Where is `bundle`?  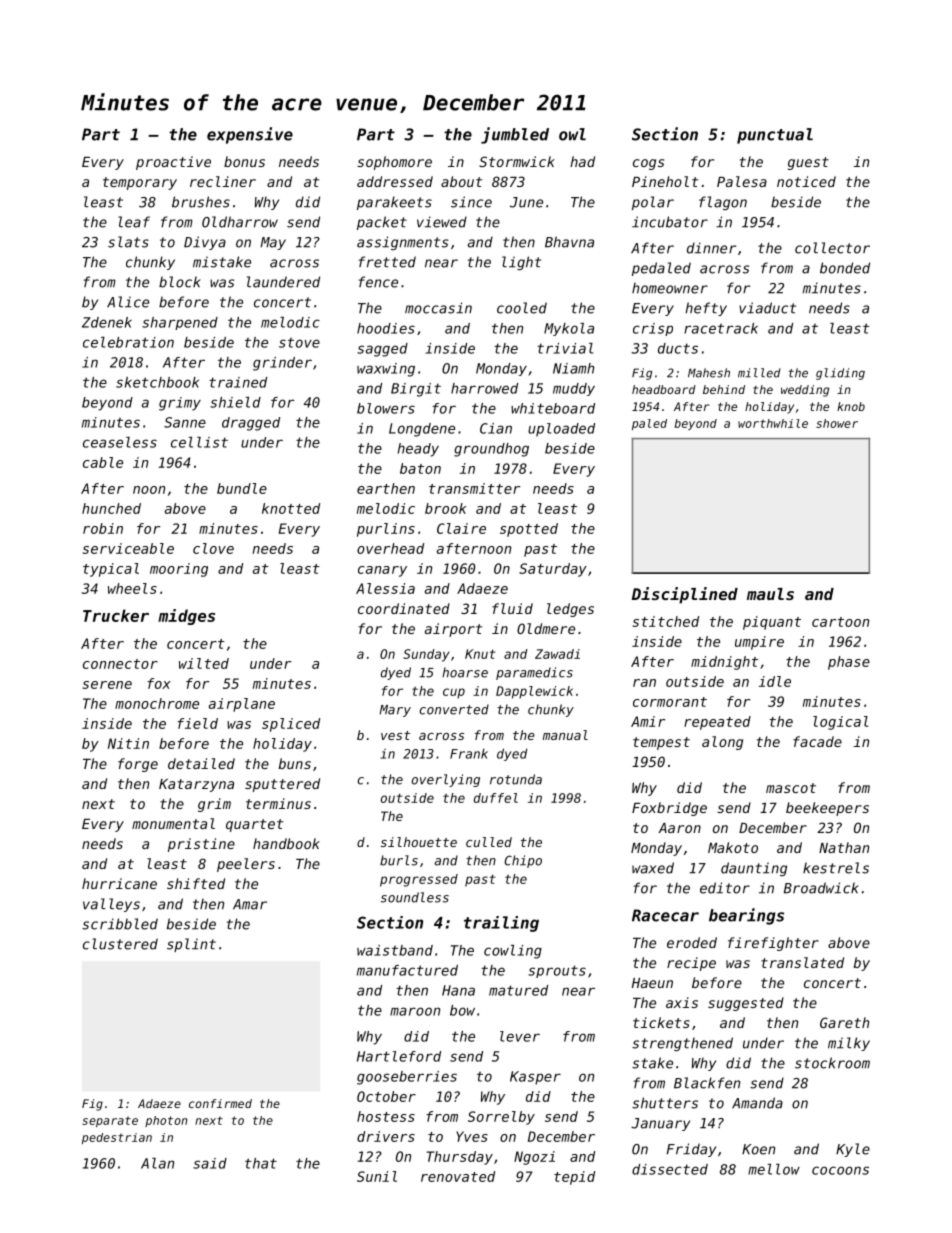 bundle is located at coordinates (242, 488).
